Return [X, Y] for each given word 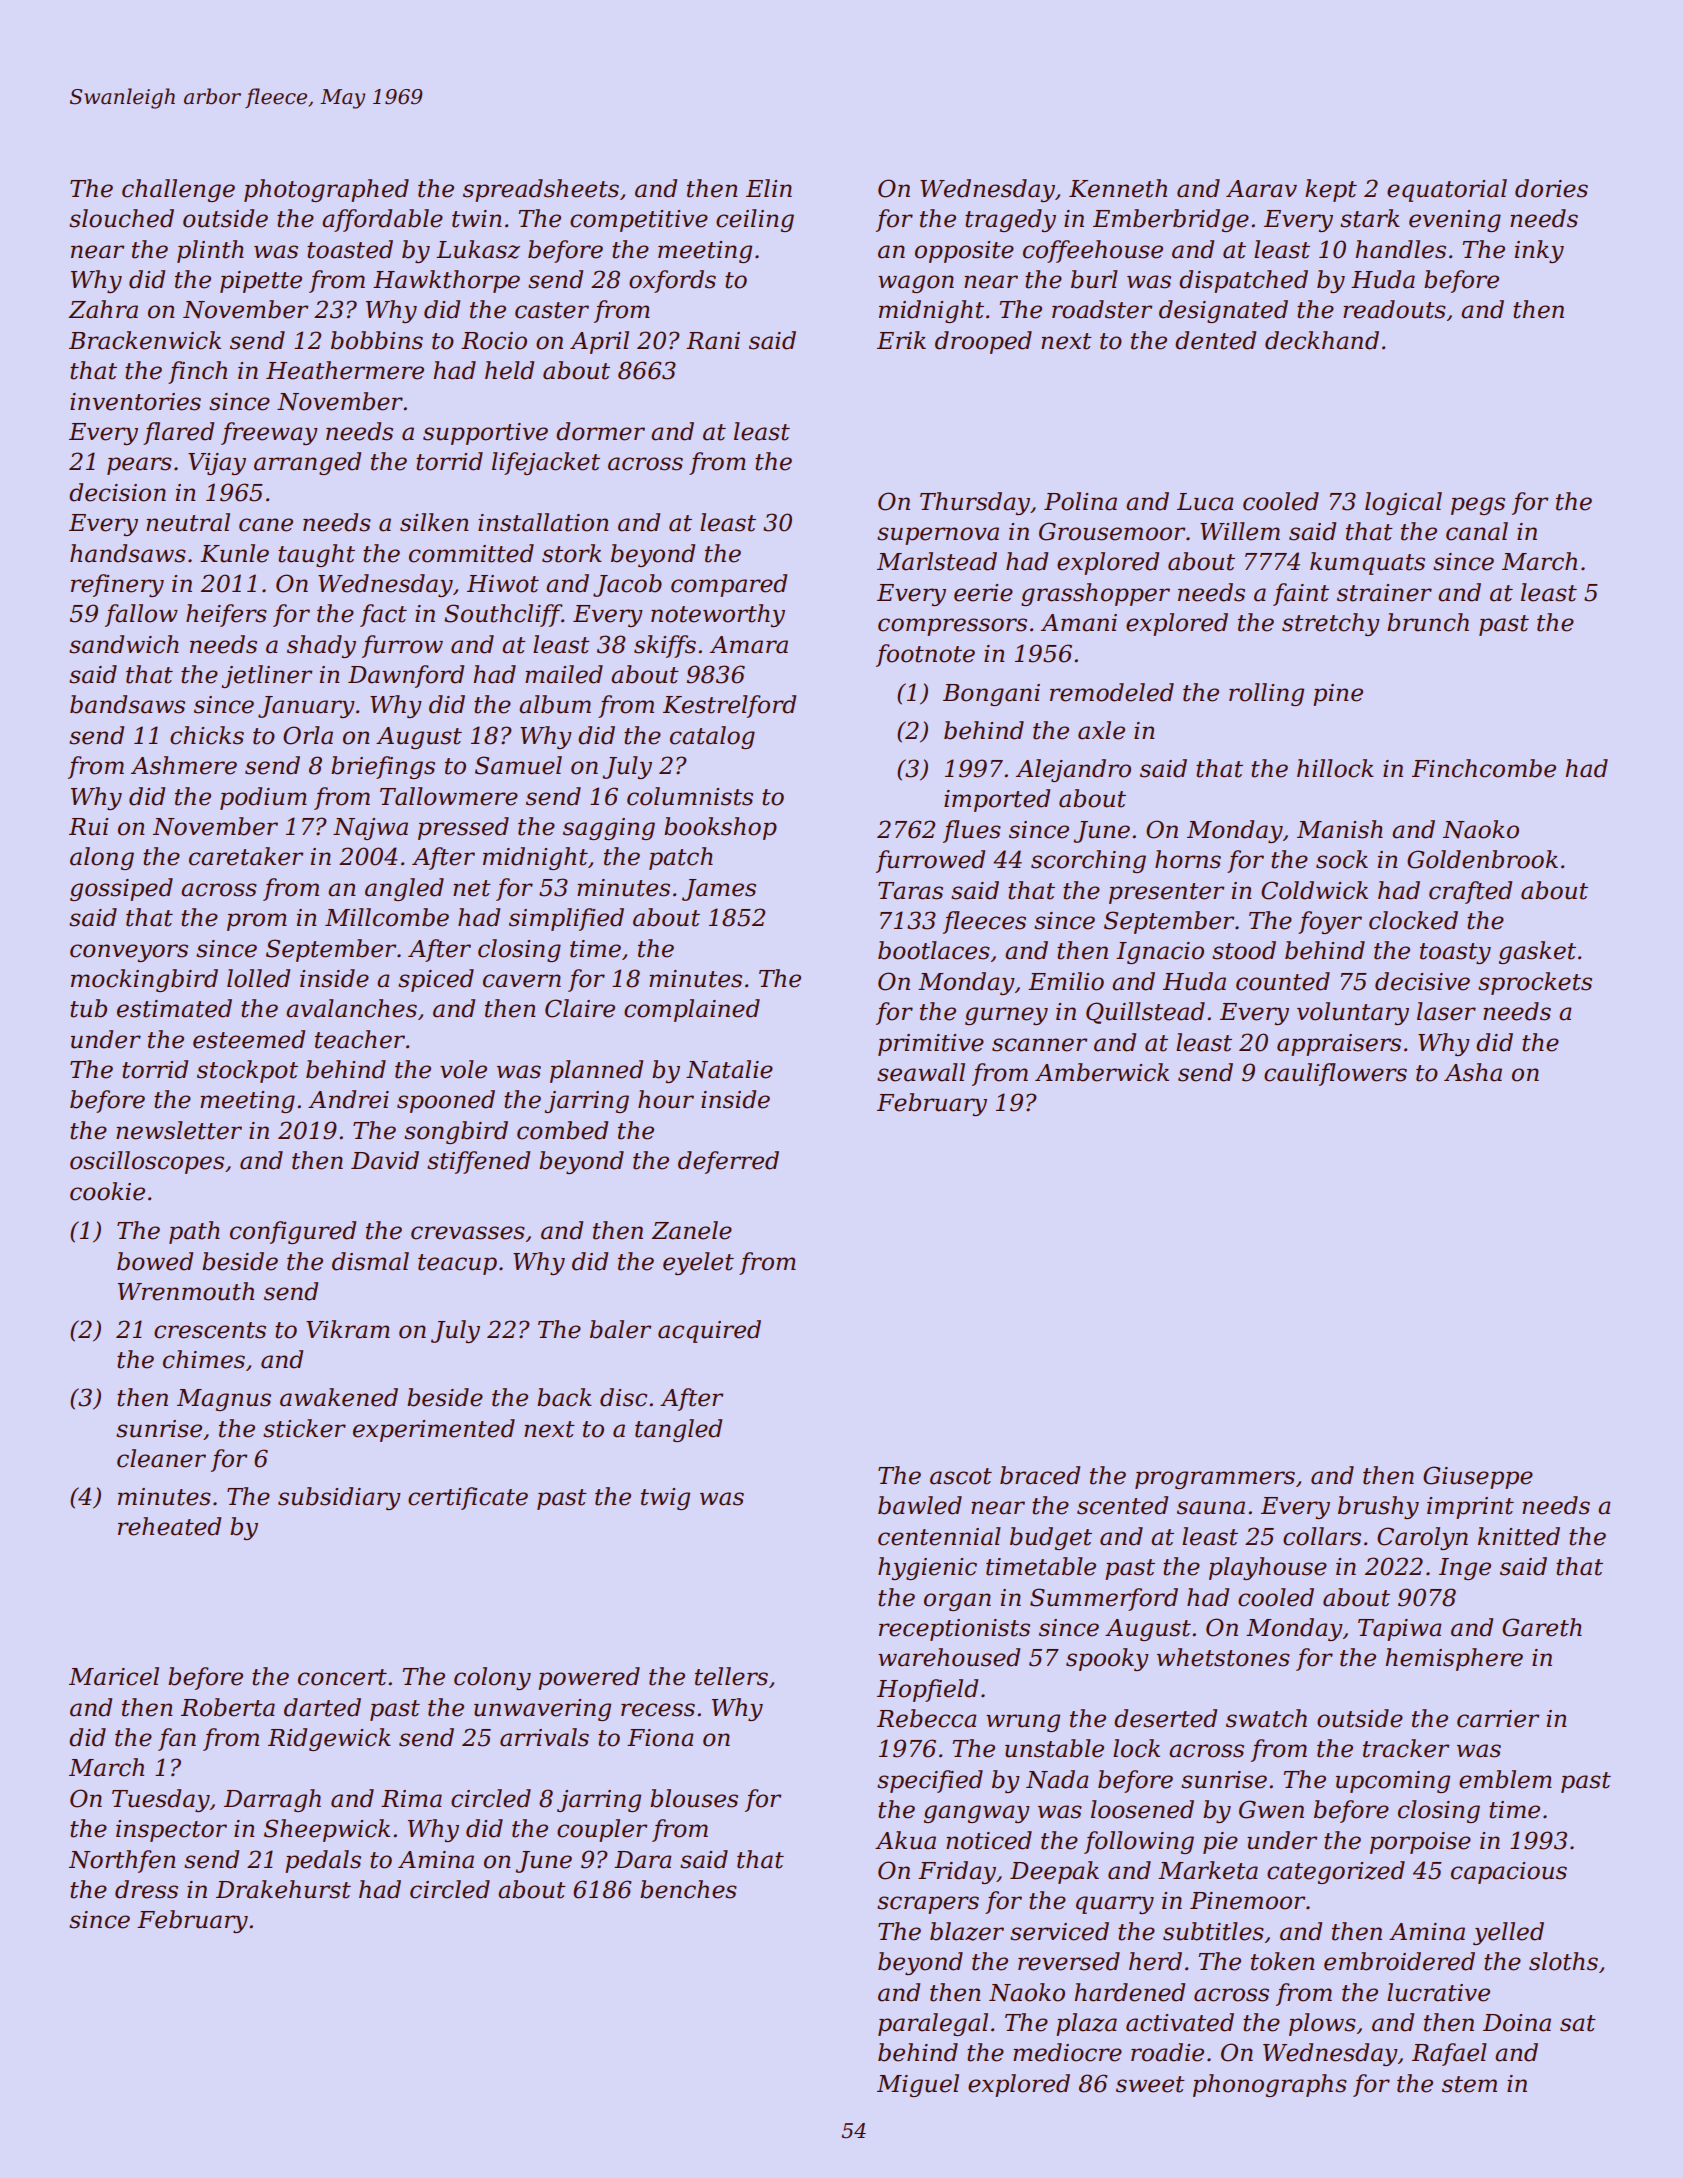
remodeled [1112, 692]
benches [688, 1889]
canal [1477, 531]
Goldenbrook [1482, 859]
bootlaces [934, 950]
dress [146, 1889]
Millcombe [387, 917]
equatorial [1447, 190]
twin [477, 219]
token [1283, 1961]
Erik [901, 340]
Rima [411, 1799]
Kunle [234, 553]
